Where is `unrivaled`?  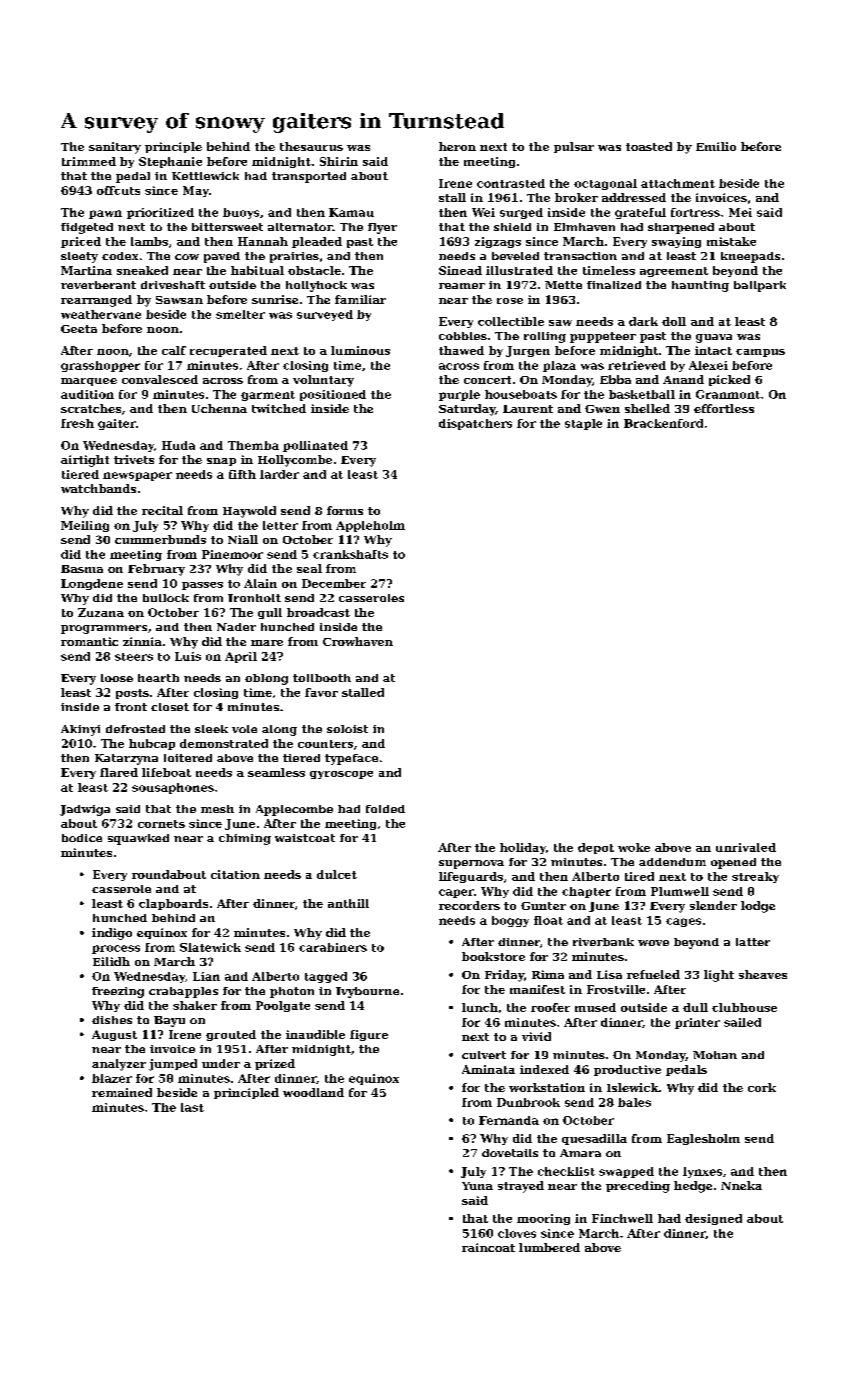 unrivaled is located at coordinates (746, 847).
